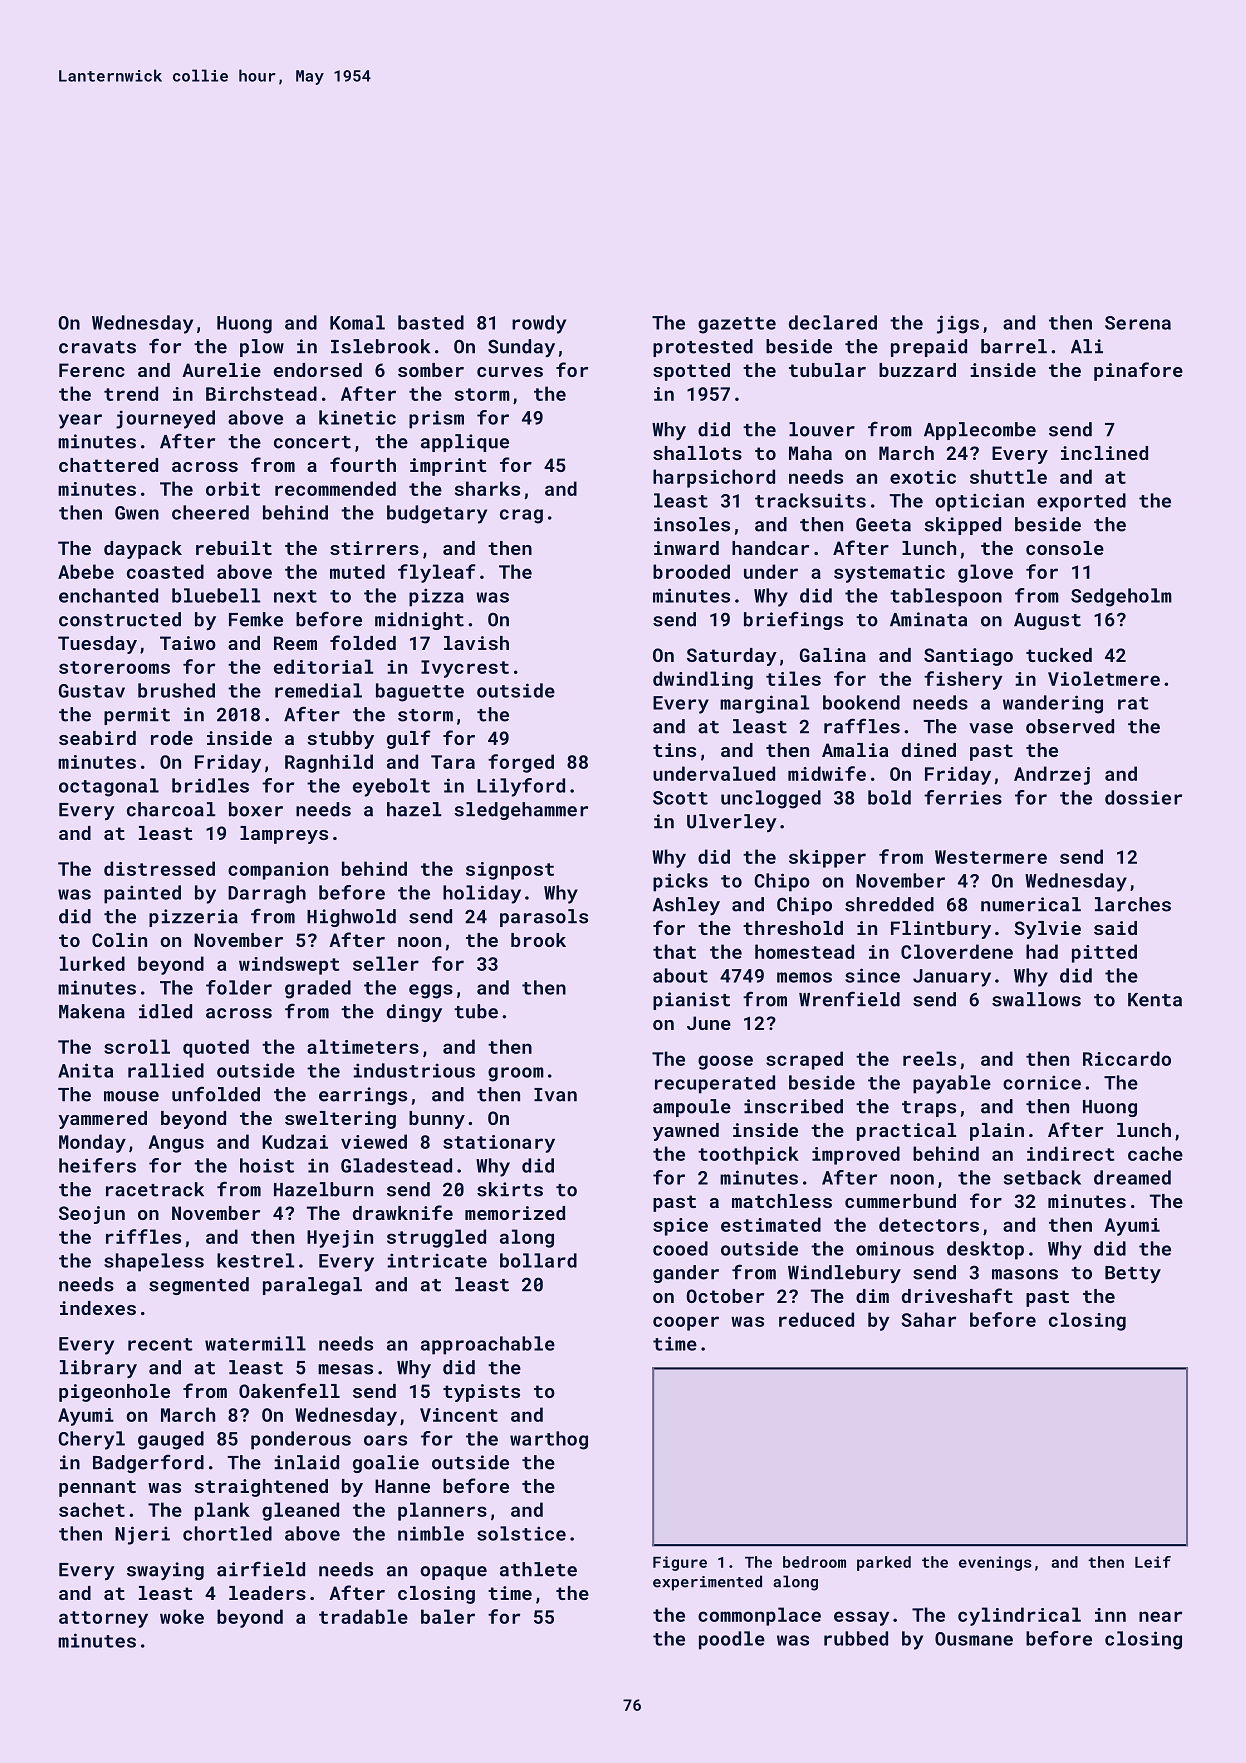 The image size is (1246, 1763). What do you see at coordinates (97, 347) in the document?
I see `cravats` at bounding box center [97, 347].
